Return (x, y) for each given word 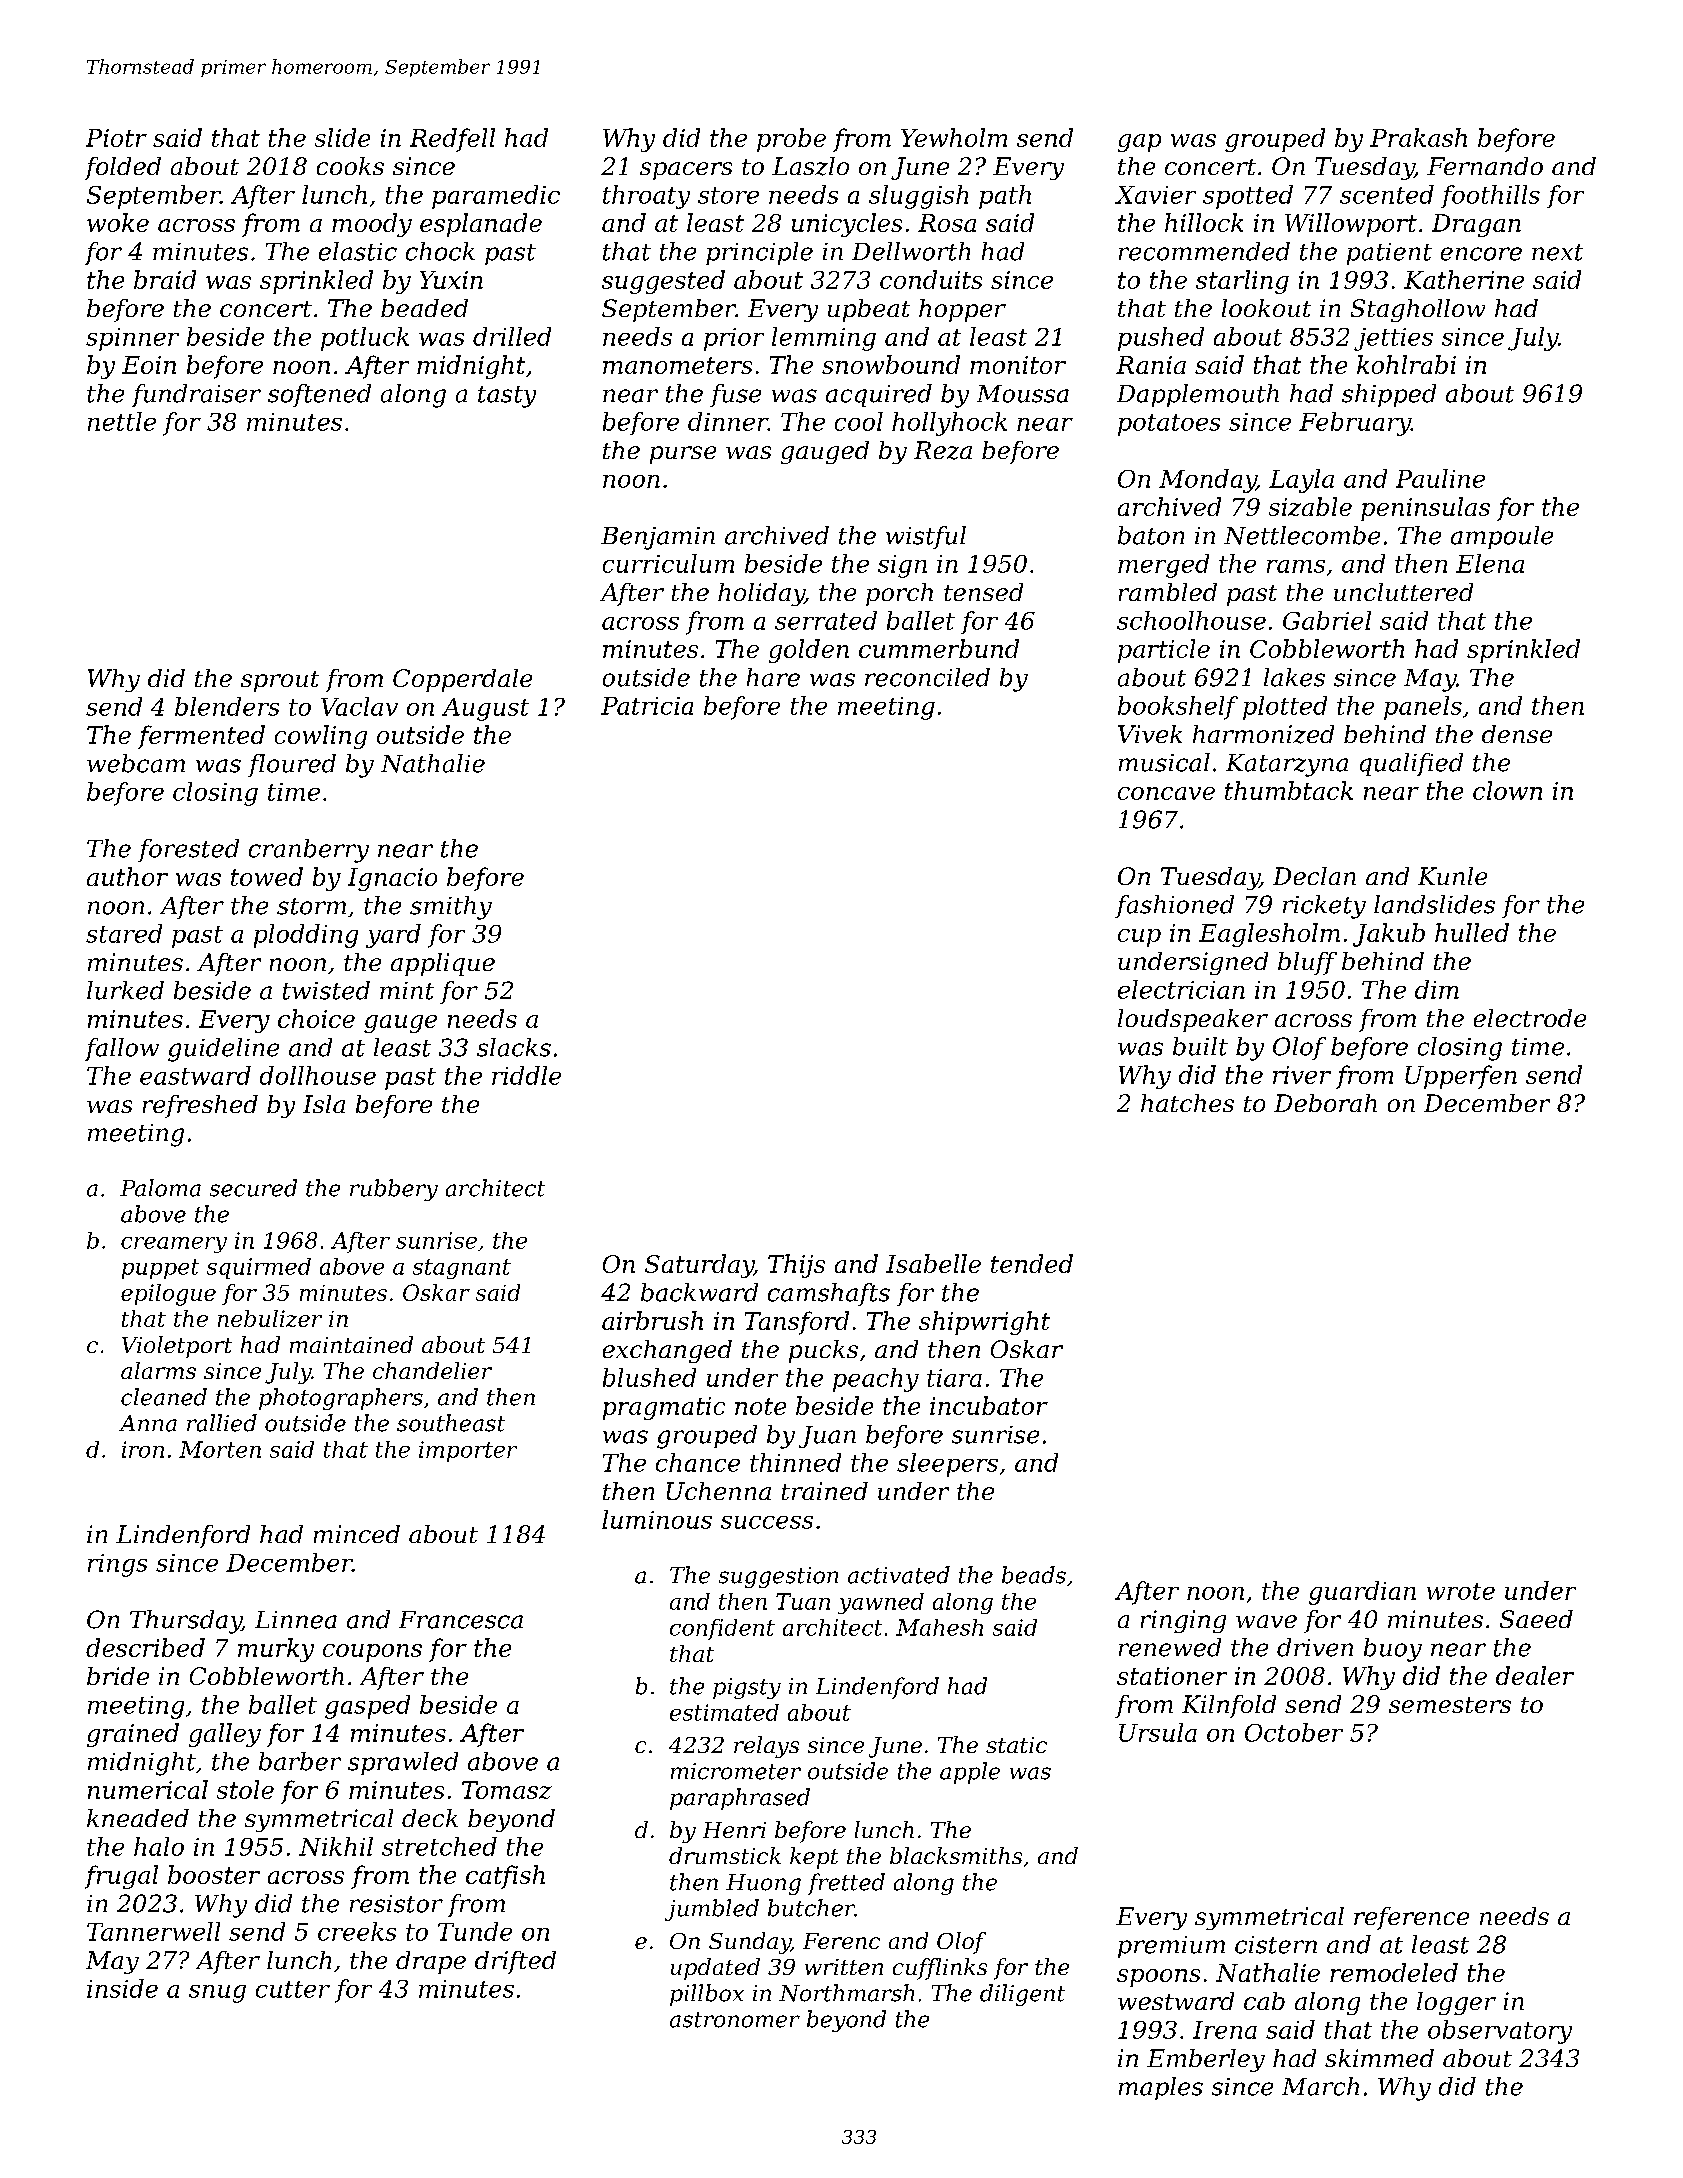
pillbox (707, 1995)
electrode (1530, 1018)
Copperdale (462, 680)
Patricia (647, 706)
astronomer (735, 2020)
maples (1161, 2088)
